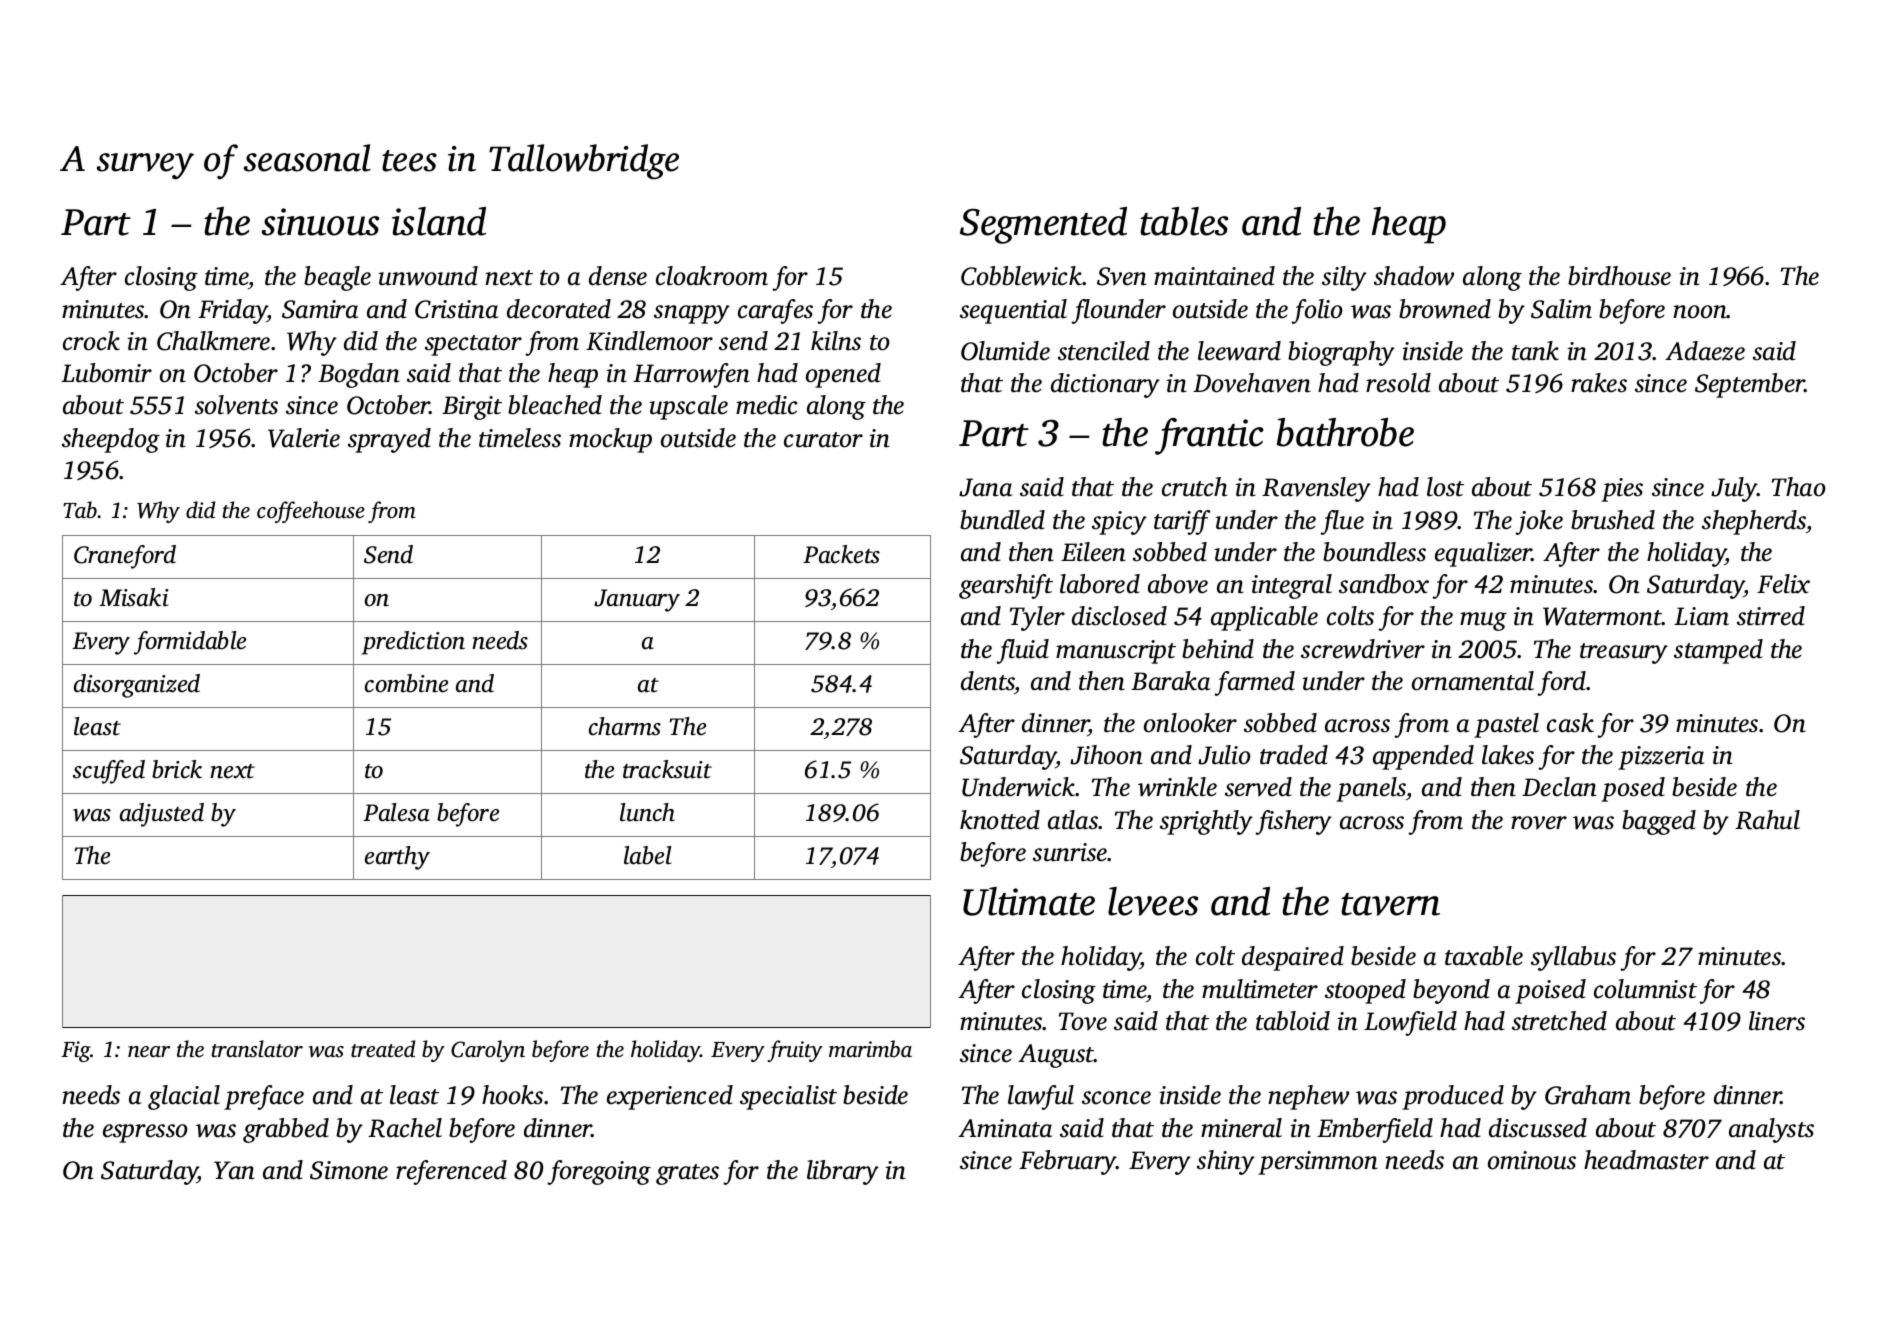 Image resolution: width=1891 pixels, height=1337 pixels. I want to click on analysts, so click(1771, 1130).
